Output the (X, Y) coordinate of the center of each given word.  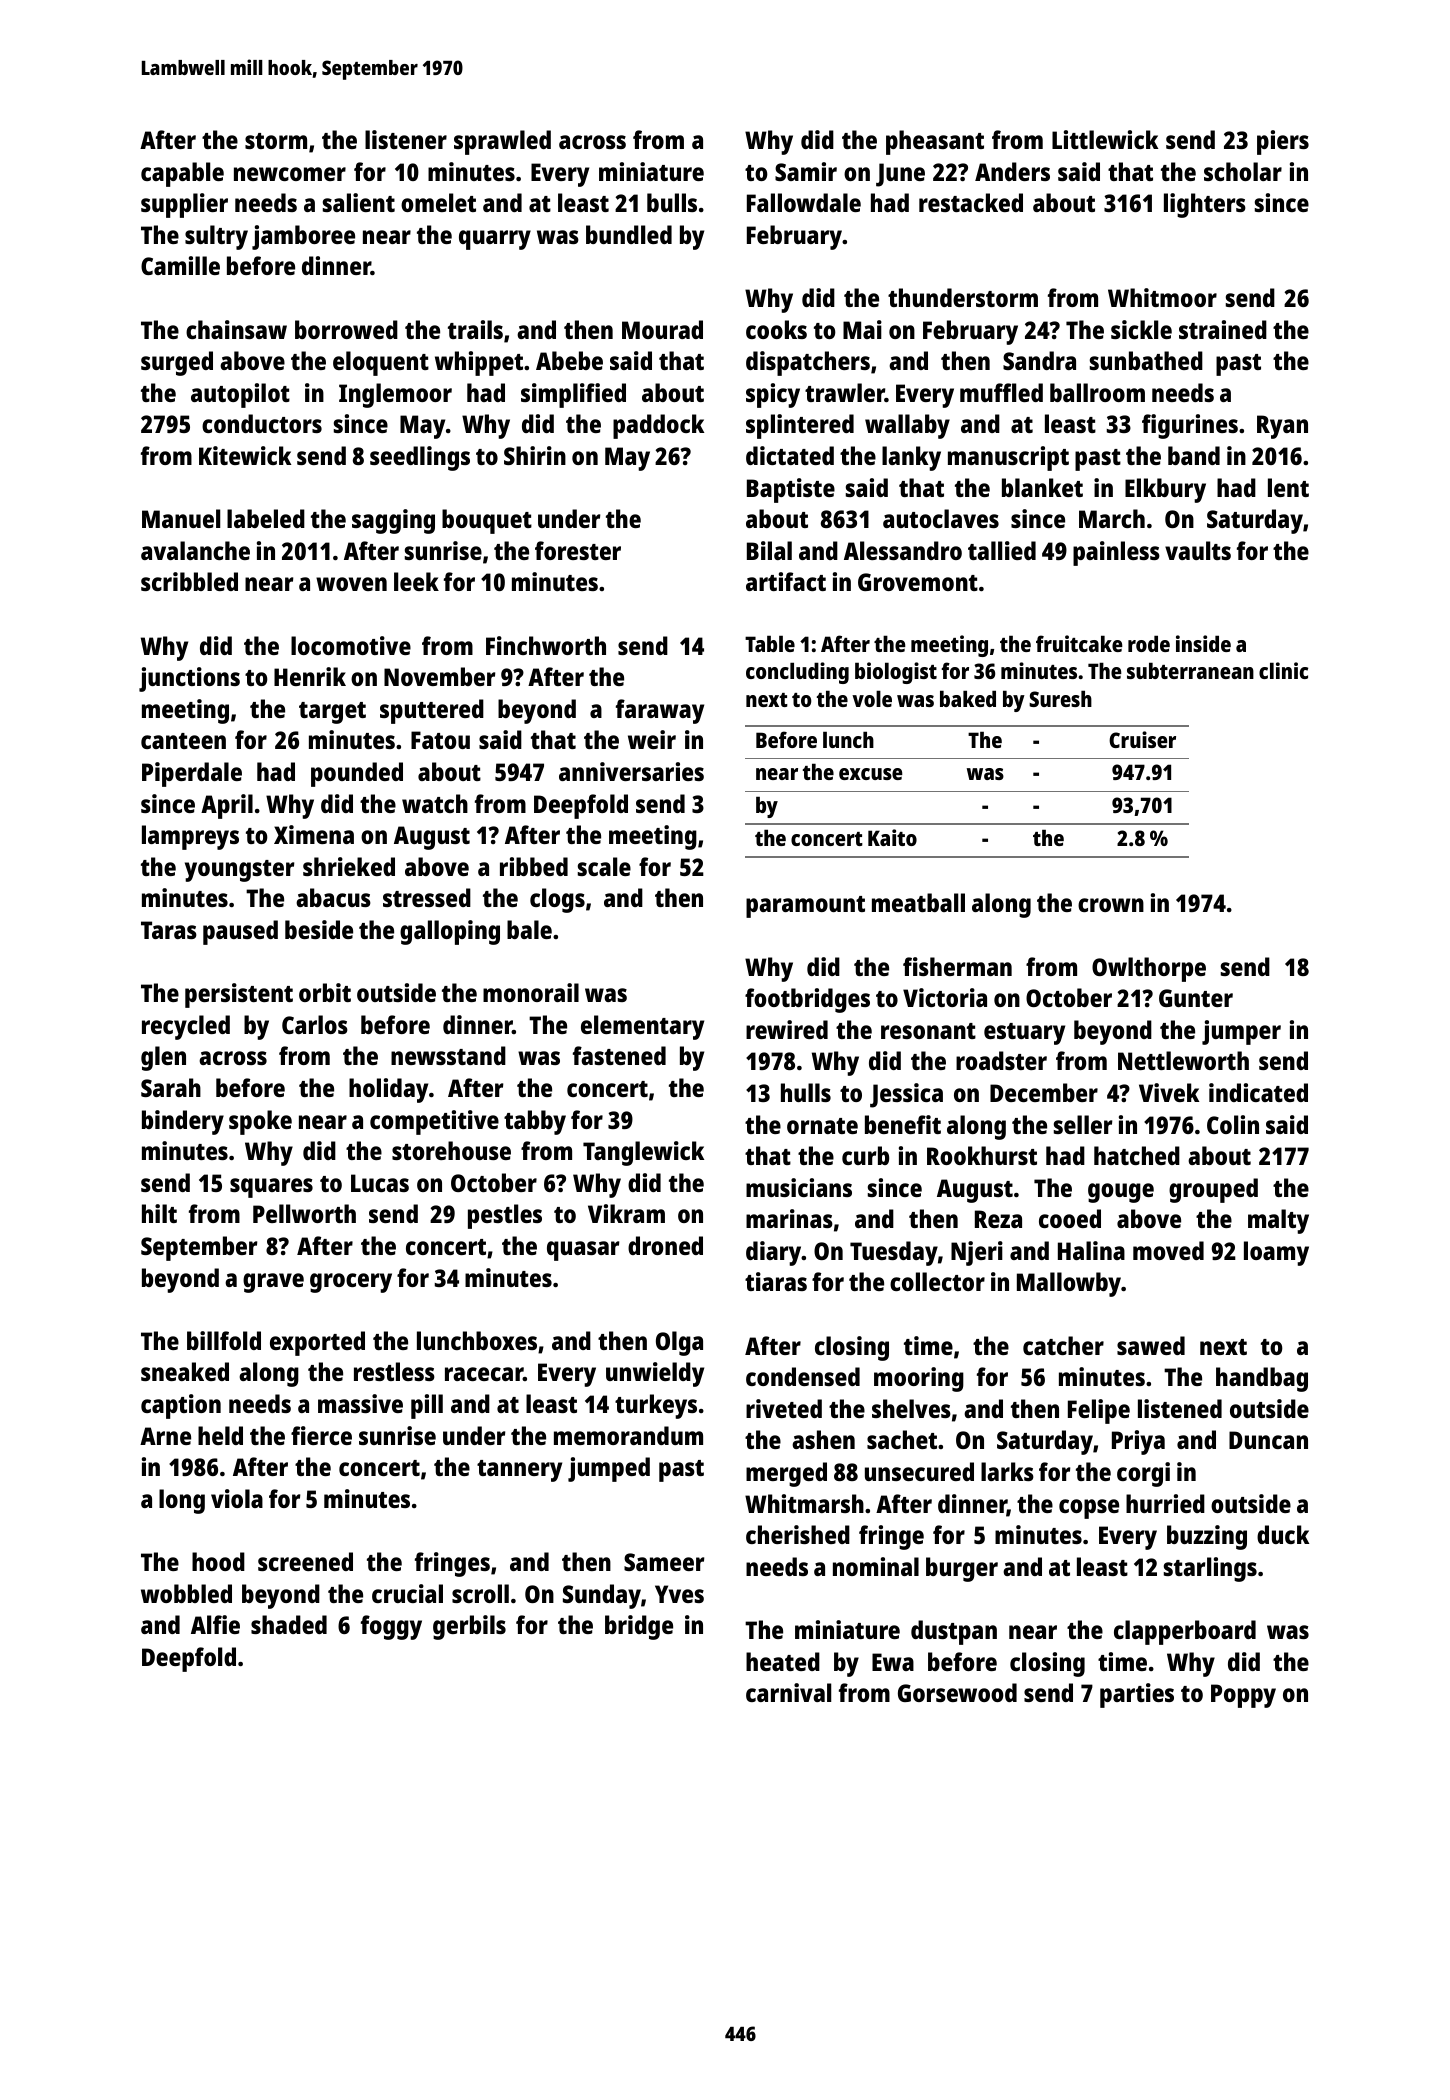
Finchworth (546, 645)
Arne (165, 1436)
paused (240, 932)
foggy (391, 1627)
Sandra (1039, 360)
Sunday (602, 1596)
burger (962, 1569)
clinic (1283, 670)
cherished (798, 1534)
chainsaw (236, 329)
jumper (1241, 1032)
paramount (805, 907)
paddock (658, 426)
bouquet (487, 521)
